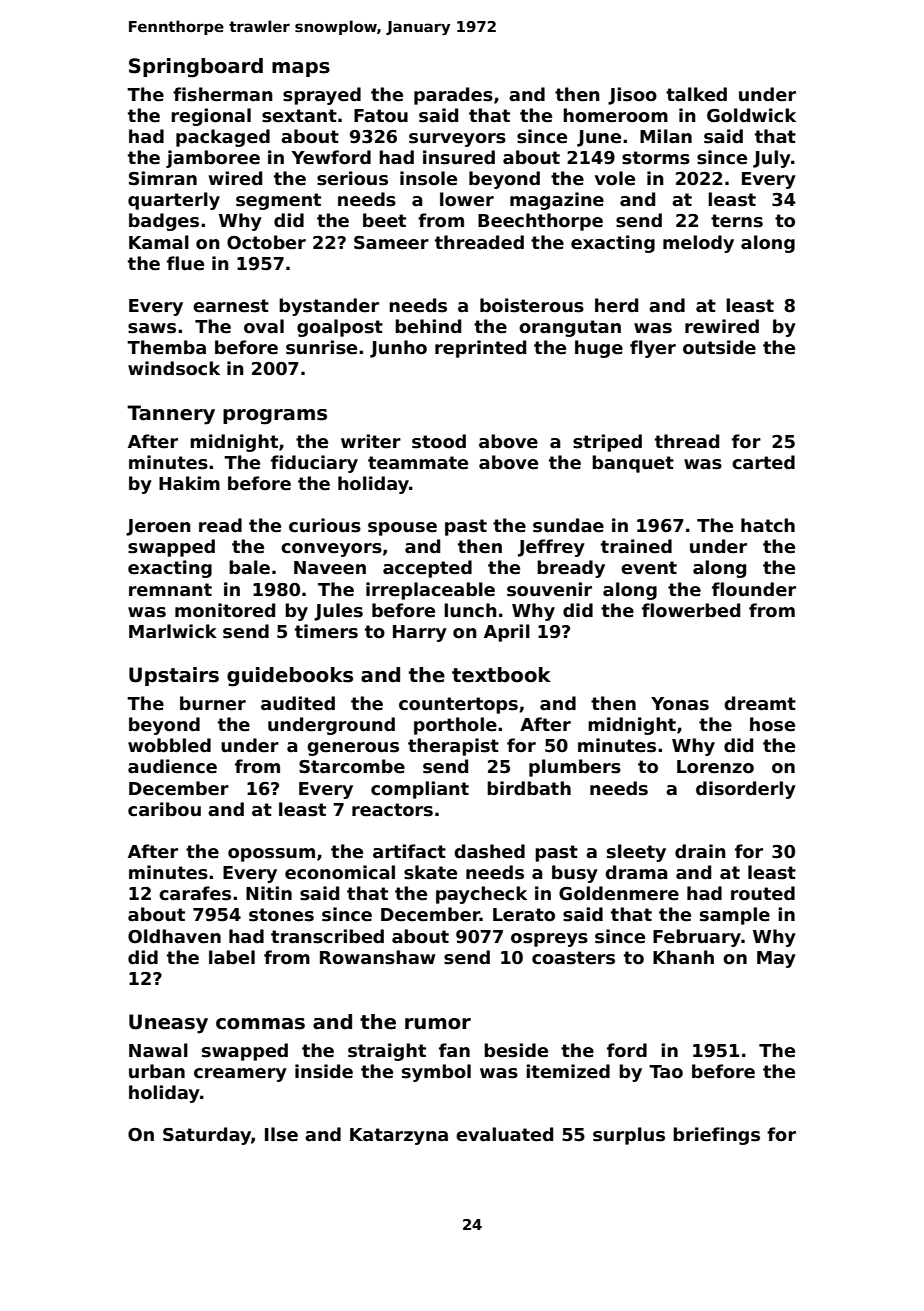 The width and height of the screenshot is (924, 1311). I want to click on talked, so click(696, 94).
